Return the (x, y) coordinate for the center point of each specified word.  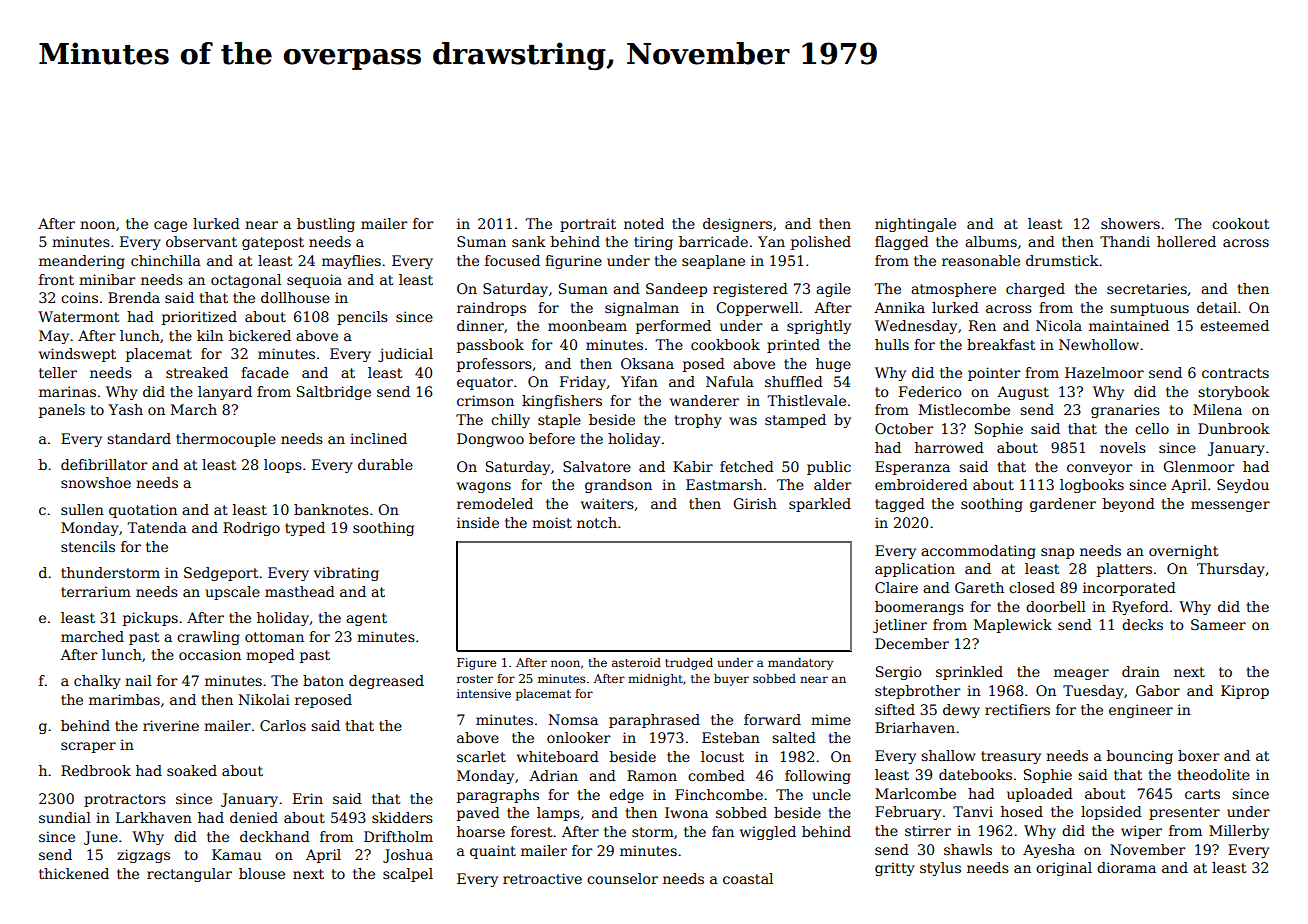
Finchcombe (719, 794)
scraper (88, 747)
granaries (1125, 411)
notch (597, 522)
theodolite (1214, 774)
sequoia (314, 281)
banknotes (331, 509)
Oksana (647, 363)
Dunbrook (1234, 428)
